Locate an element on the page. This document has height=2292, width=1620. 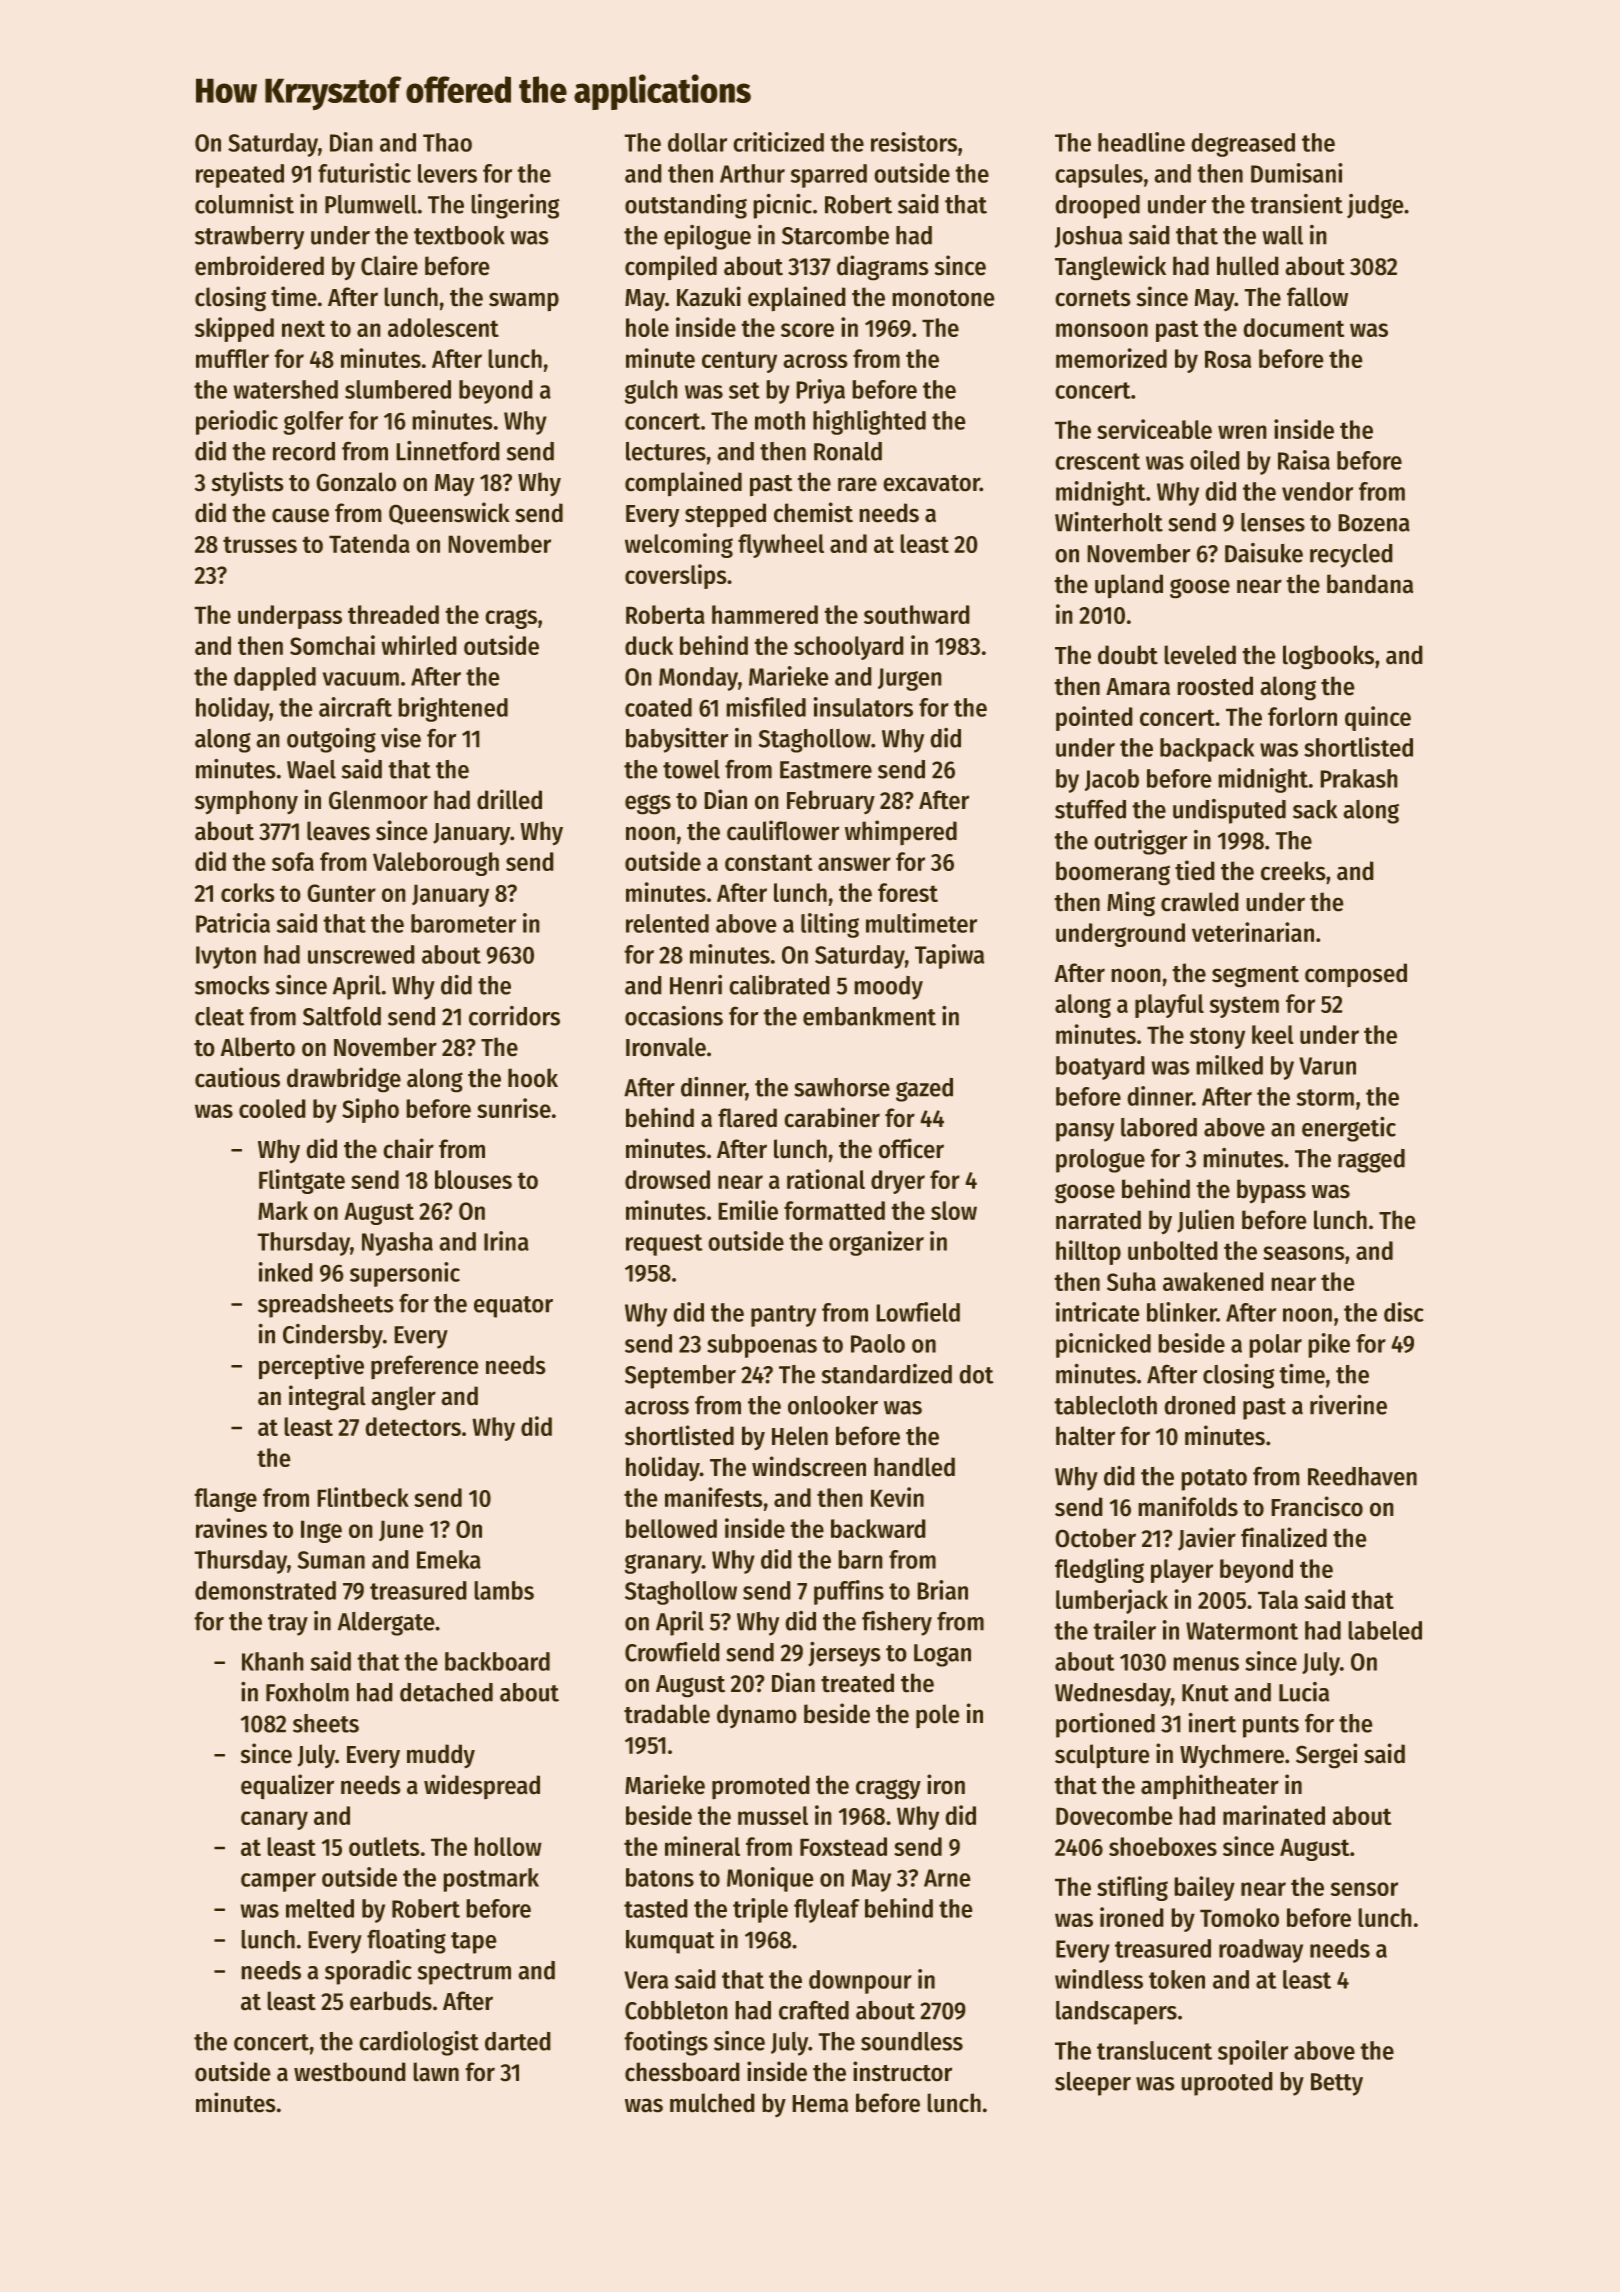
inked is located at coordinates (286, 1272).
